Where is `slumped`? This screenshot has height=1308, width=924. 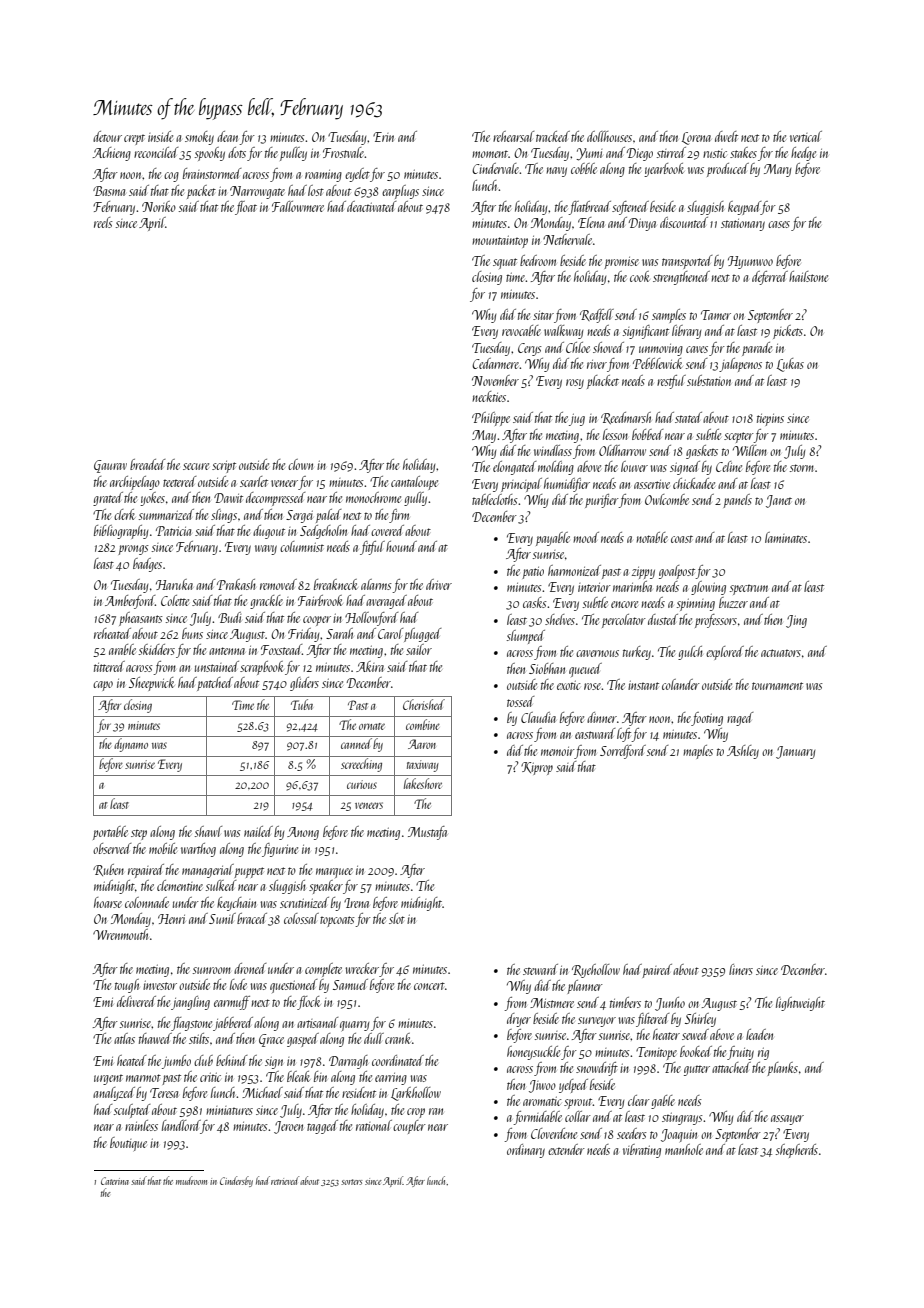
slumped is located at coordinates (526, 637).
